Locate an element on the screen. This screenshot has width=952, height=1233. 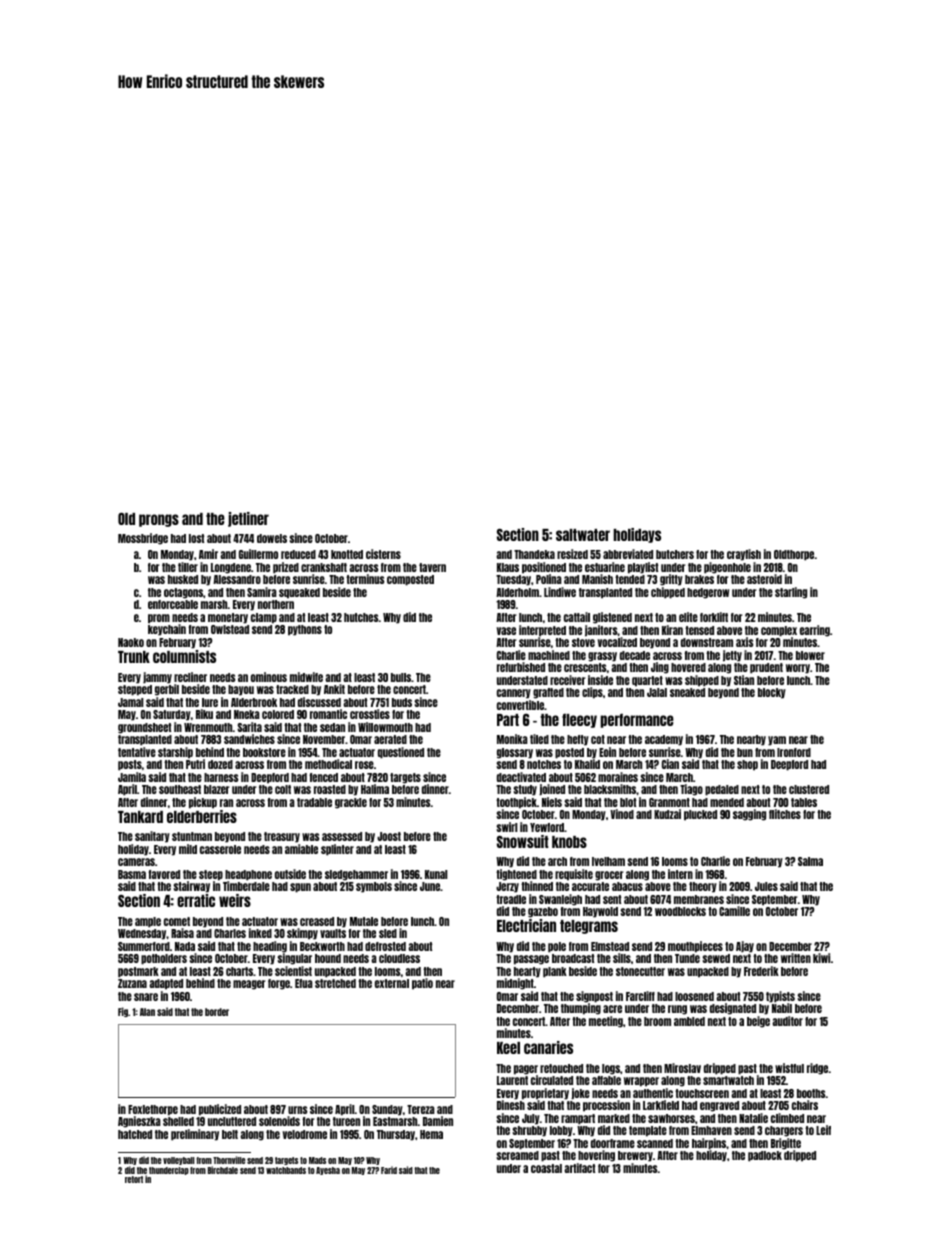
Birchdale is located at coordinates (223, 1170).
